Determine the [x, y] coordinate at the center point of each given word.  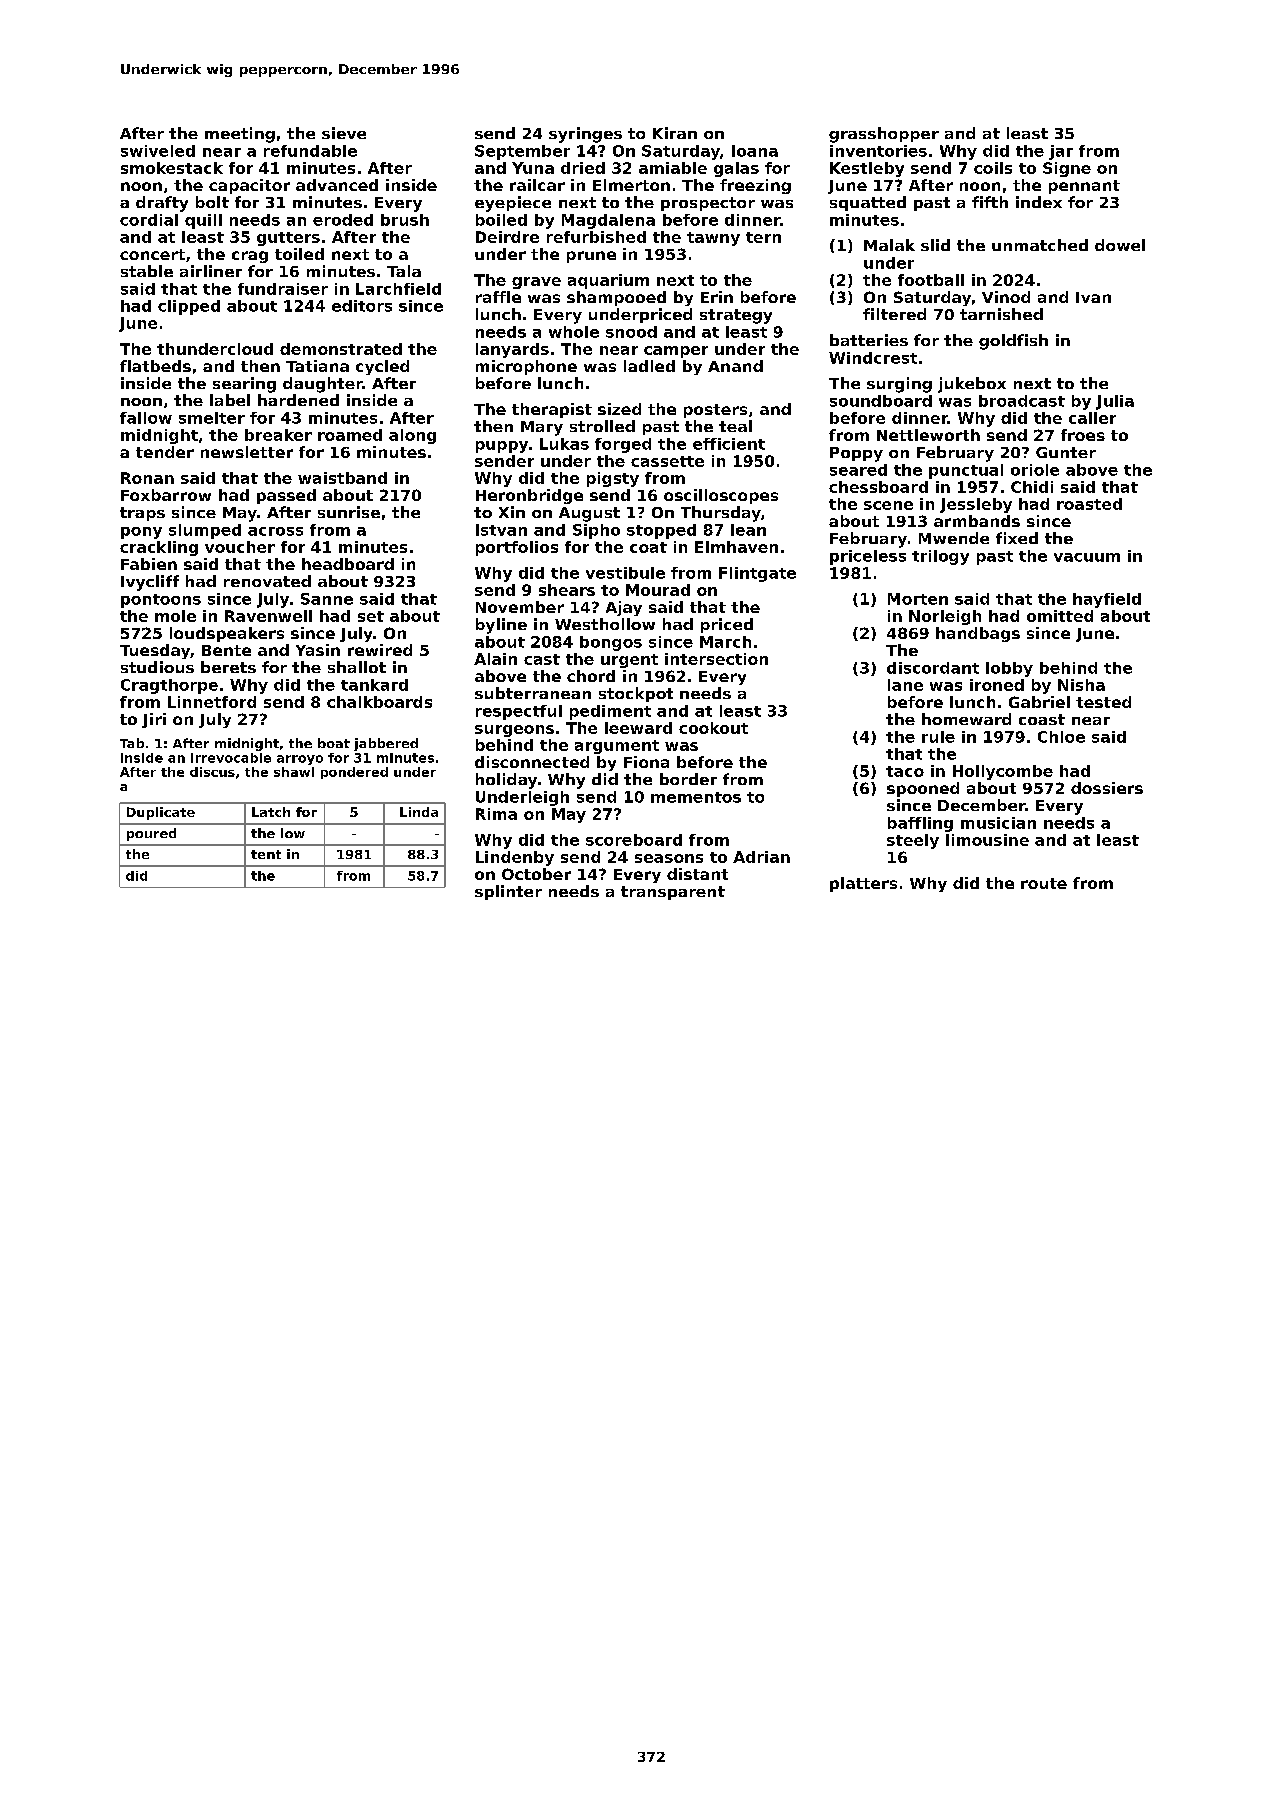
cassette [667, 461]
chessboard [878, 487]
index [1039, 202]
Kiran [675, 133]
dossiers [1107, 788]
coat [648, 547]
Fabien [149, 564]
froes [1083, 435]
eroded [343, 220]
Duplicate [161, 813]
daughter [323, 385]
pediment [610, 712]
